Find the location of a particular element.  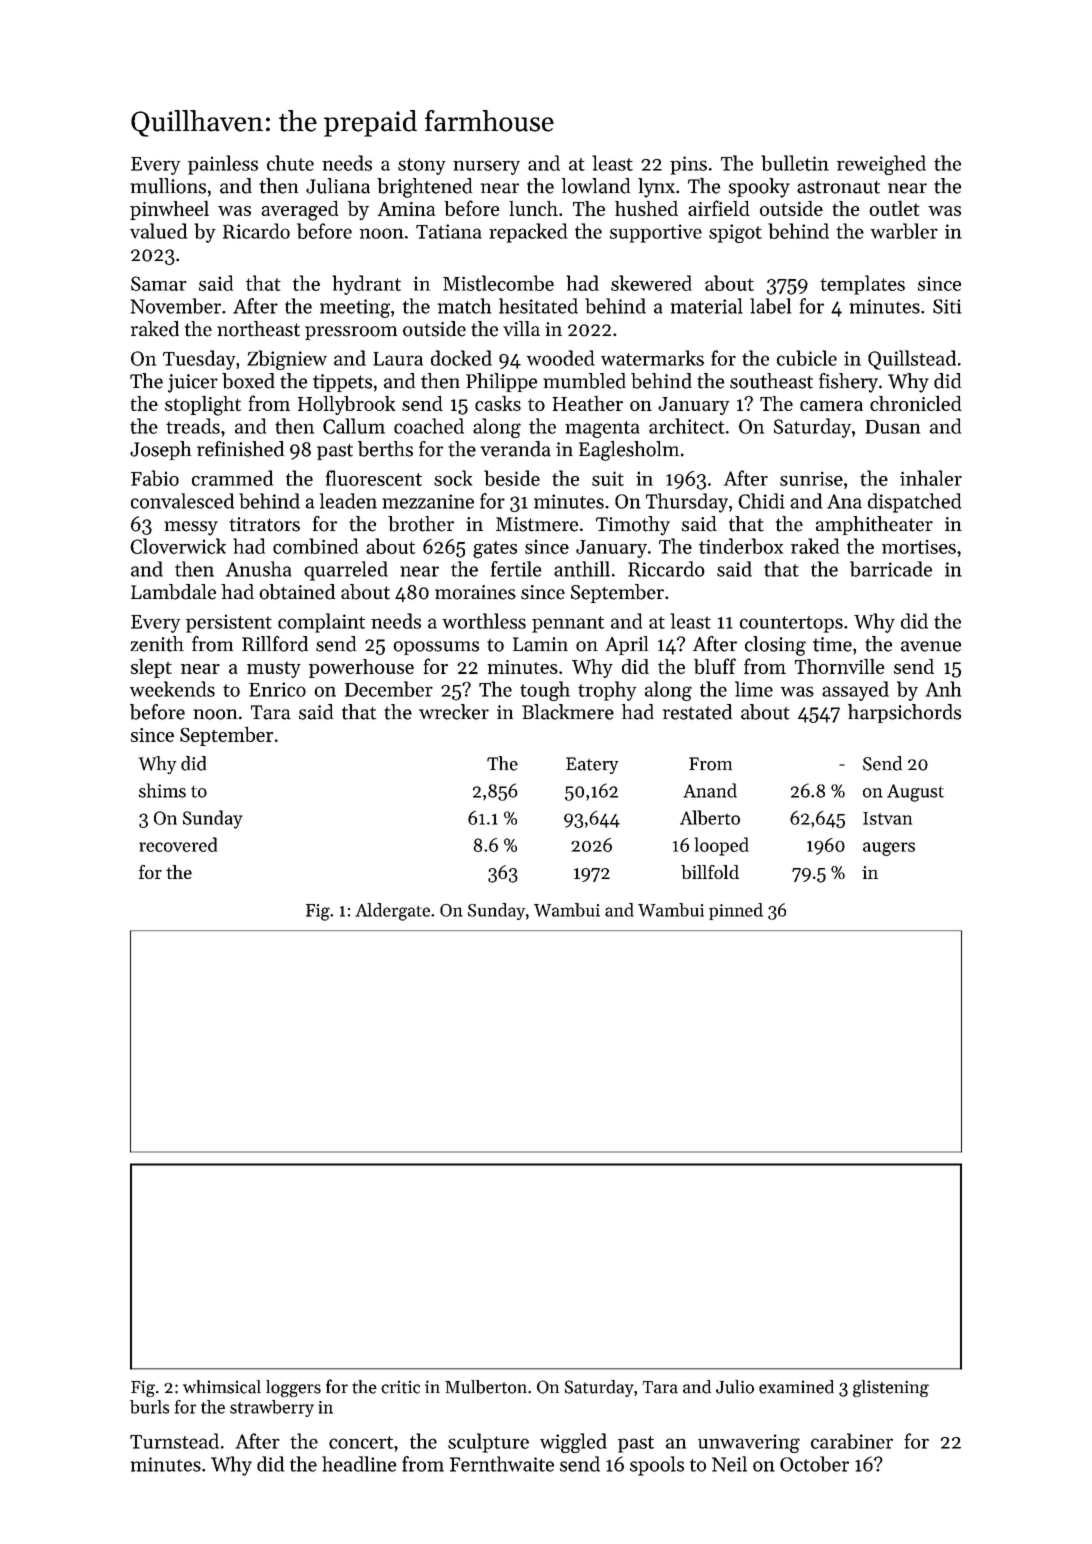

Lambdale is located at coordinates (173, 592).
